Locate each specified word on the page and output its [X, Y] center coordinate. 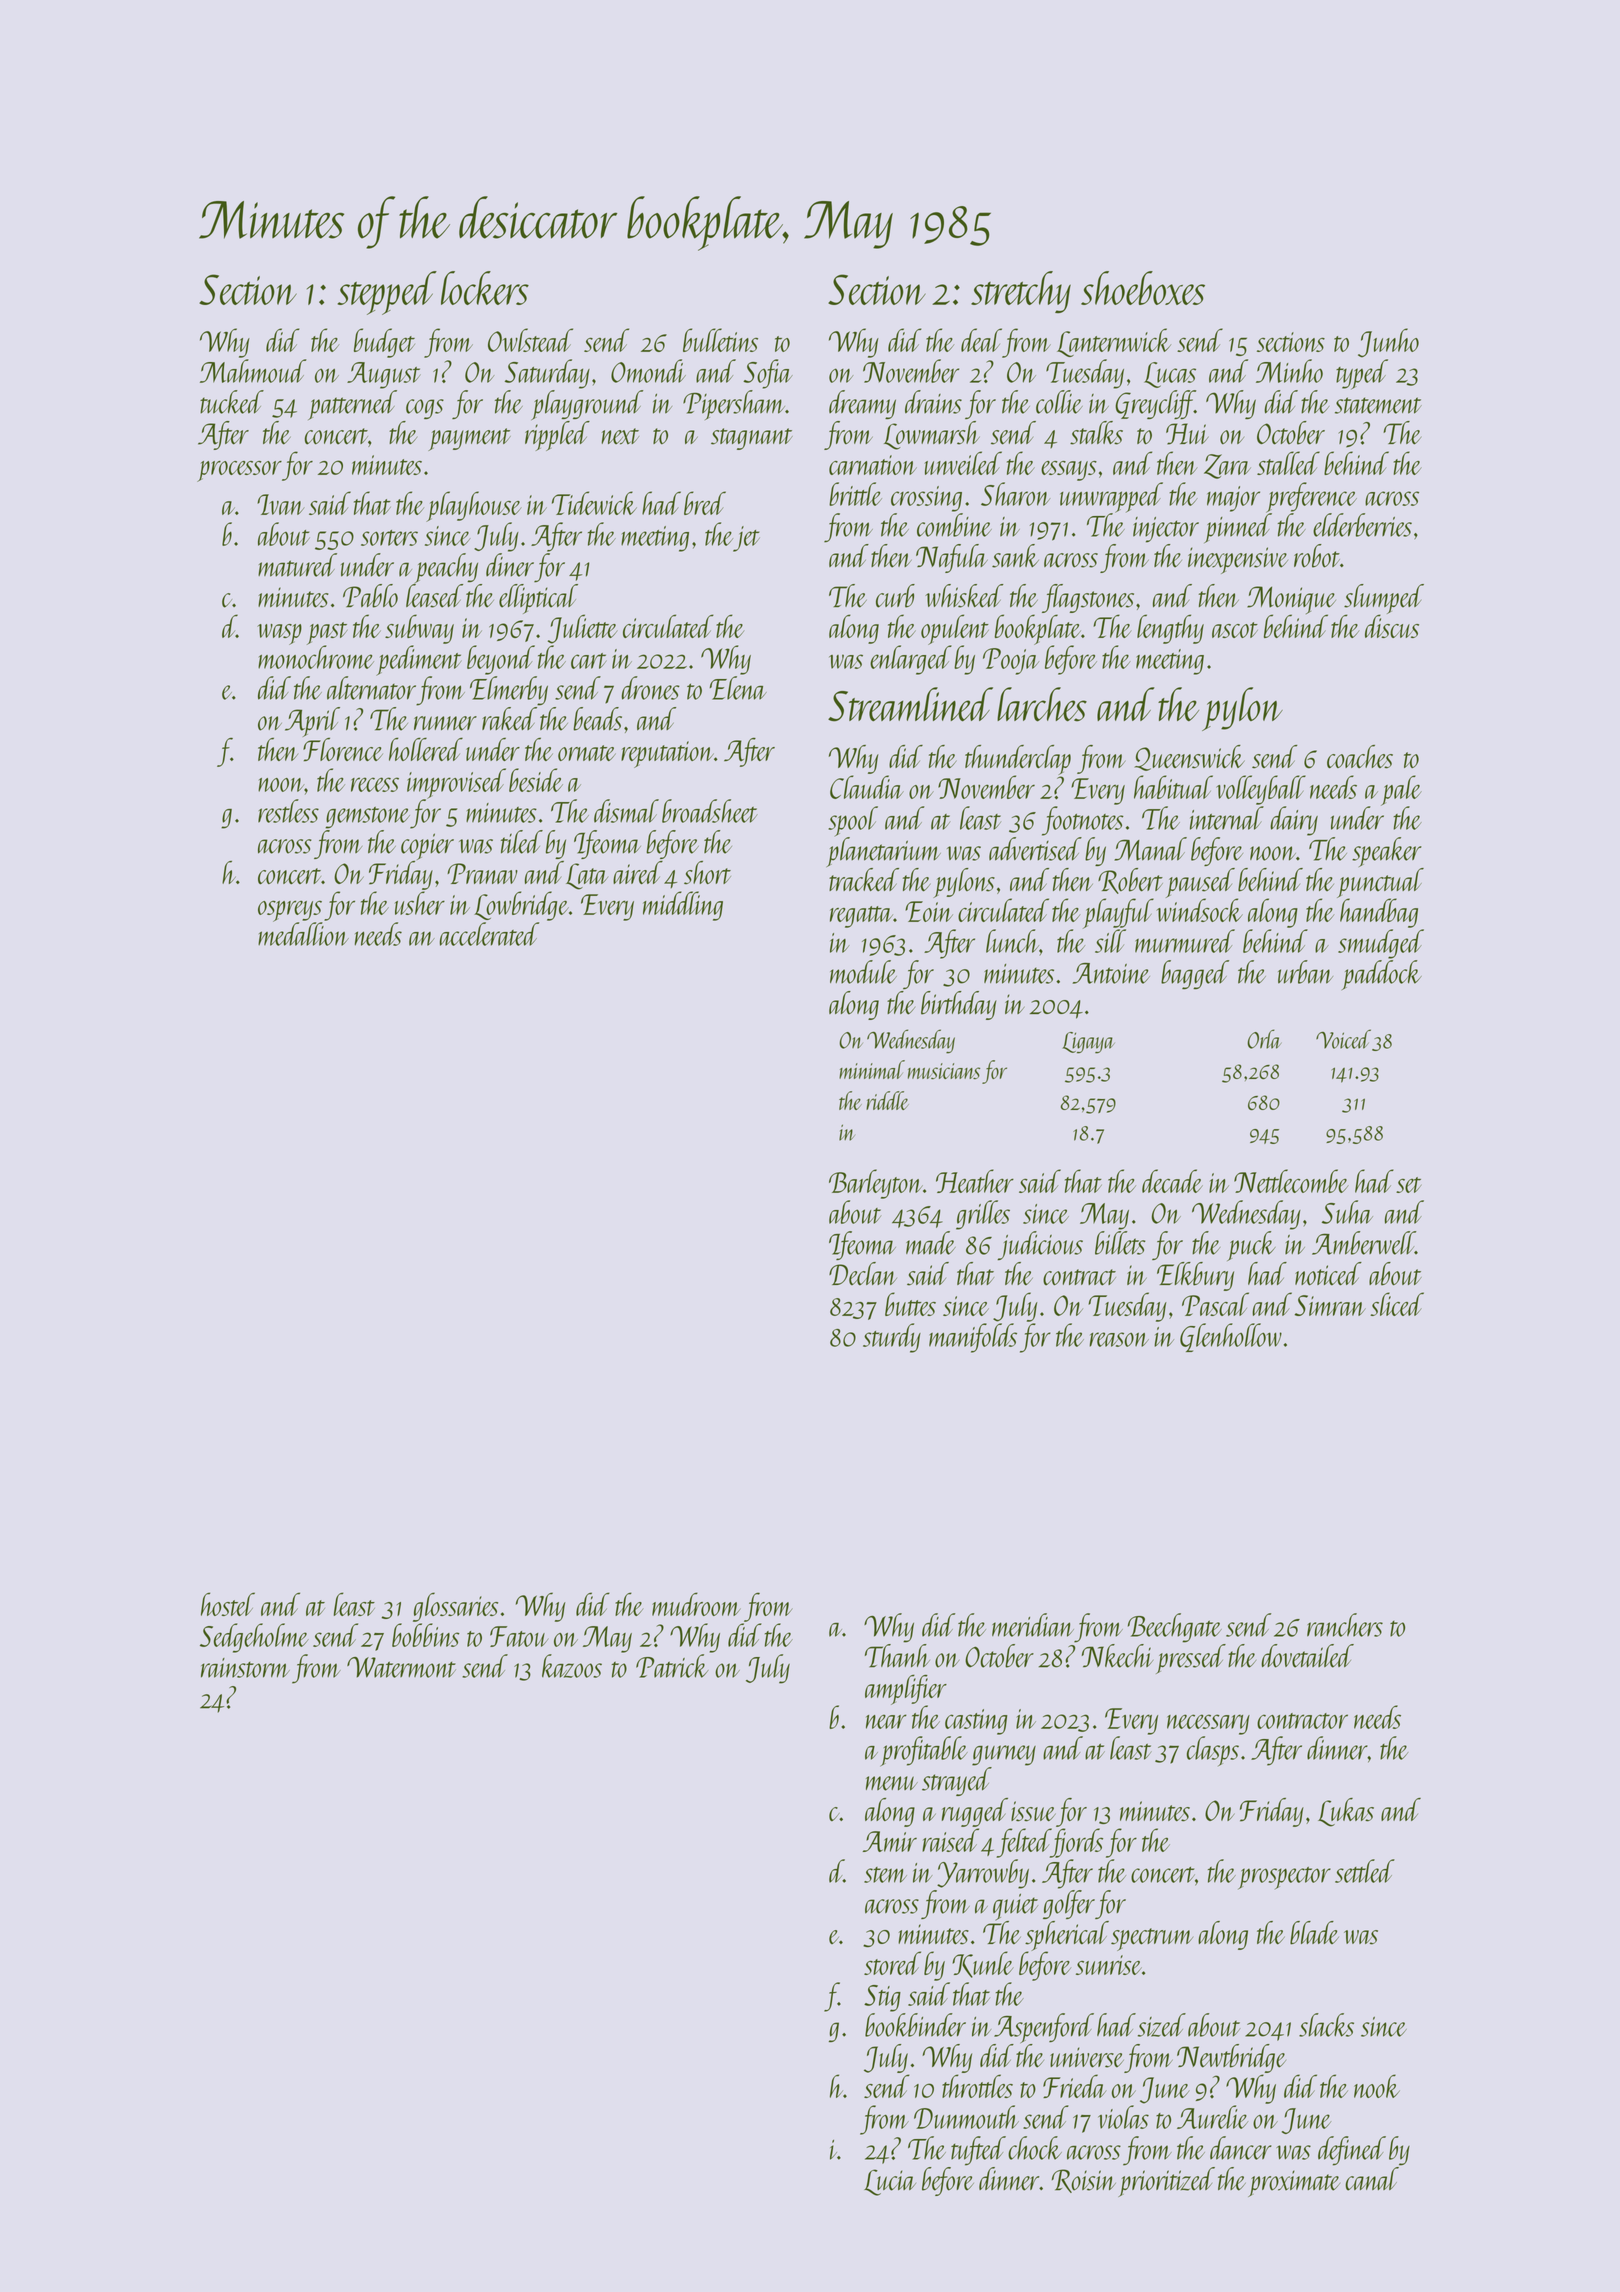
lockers [485, 288]
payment [469, 439]
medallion [303, 934]
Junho [1388, 342]
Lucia [890, 2182]
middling [683, 906]
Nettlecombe [1291, 1181]
